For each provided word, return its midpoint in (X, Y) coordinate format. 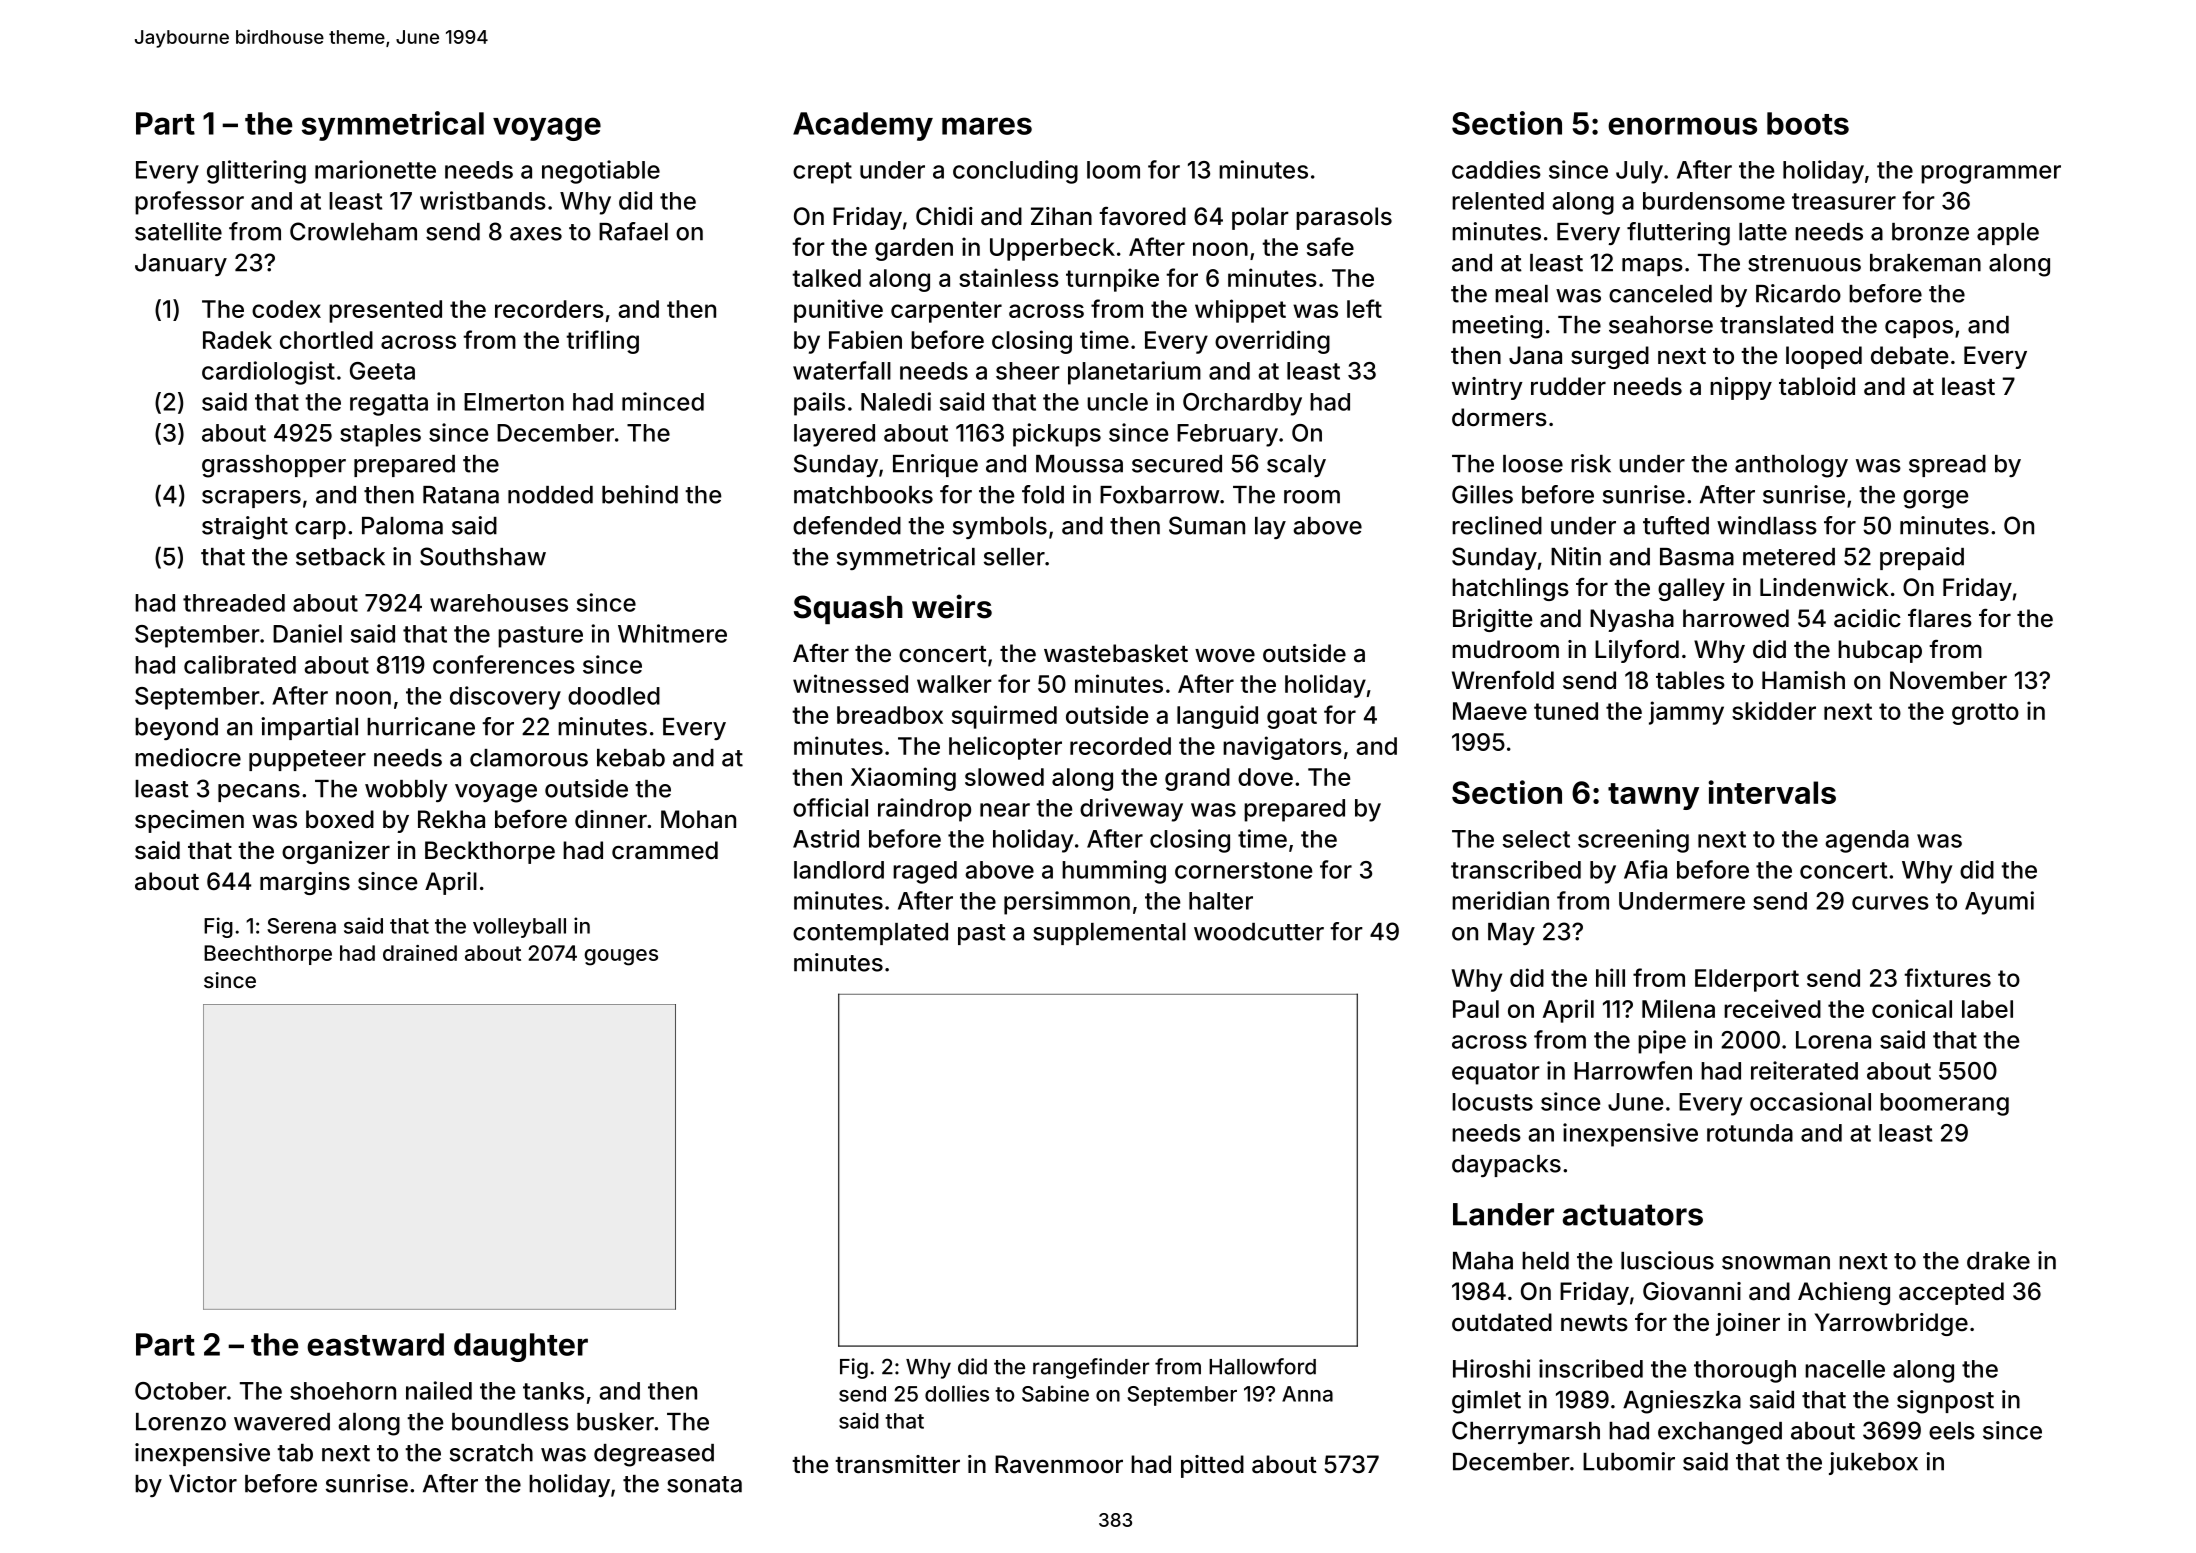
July (1639, 172)
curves (1890, 903)
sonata (704, 1484)
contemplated (870, 934)
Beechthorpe (268, 955)
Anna (1307, 1394)
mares (987, 126)
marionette (375, 169)
